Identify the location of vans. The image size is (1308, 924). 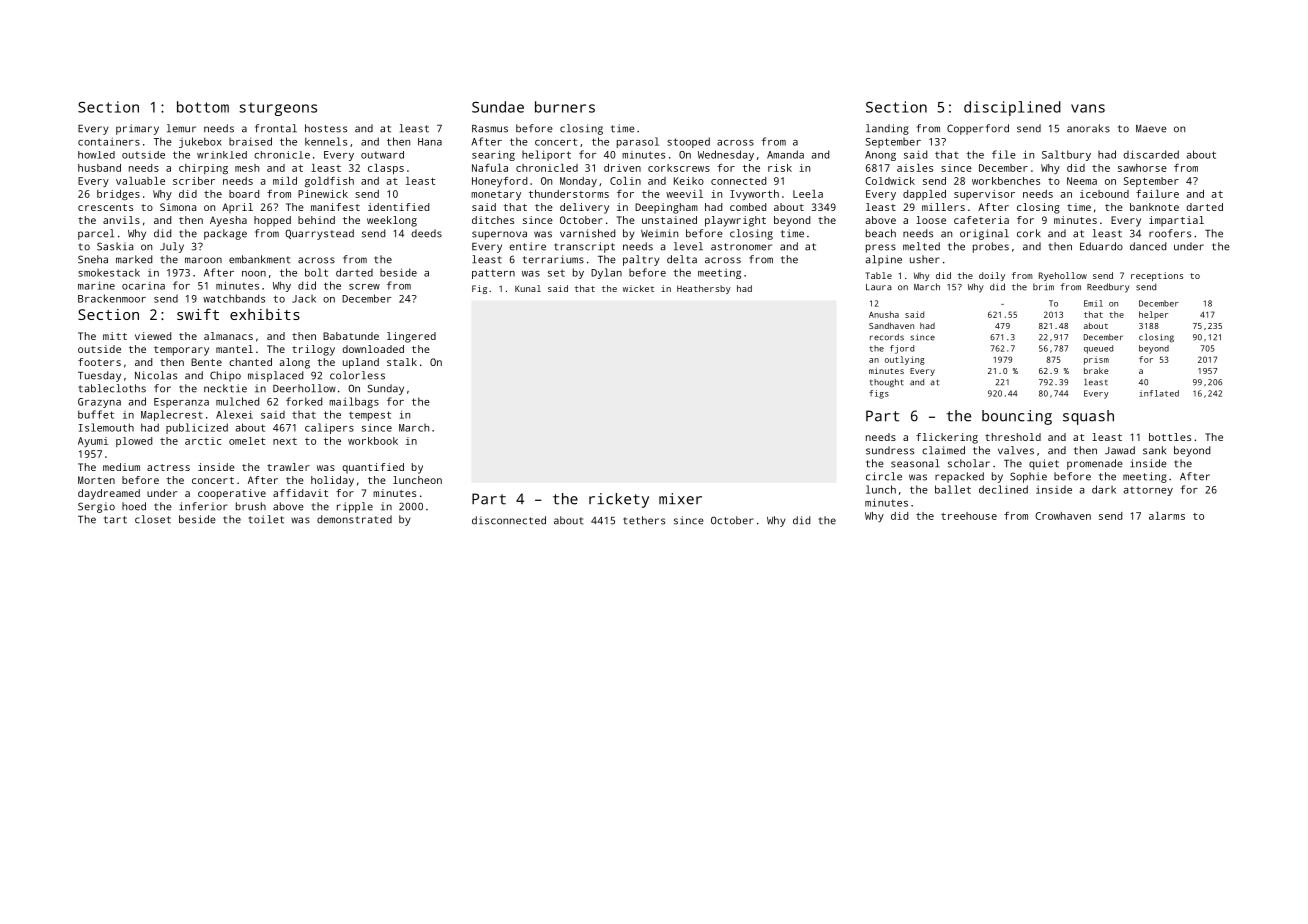
(1088, 108).
